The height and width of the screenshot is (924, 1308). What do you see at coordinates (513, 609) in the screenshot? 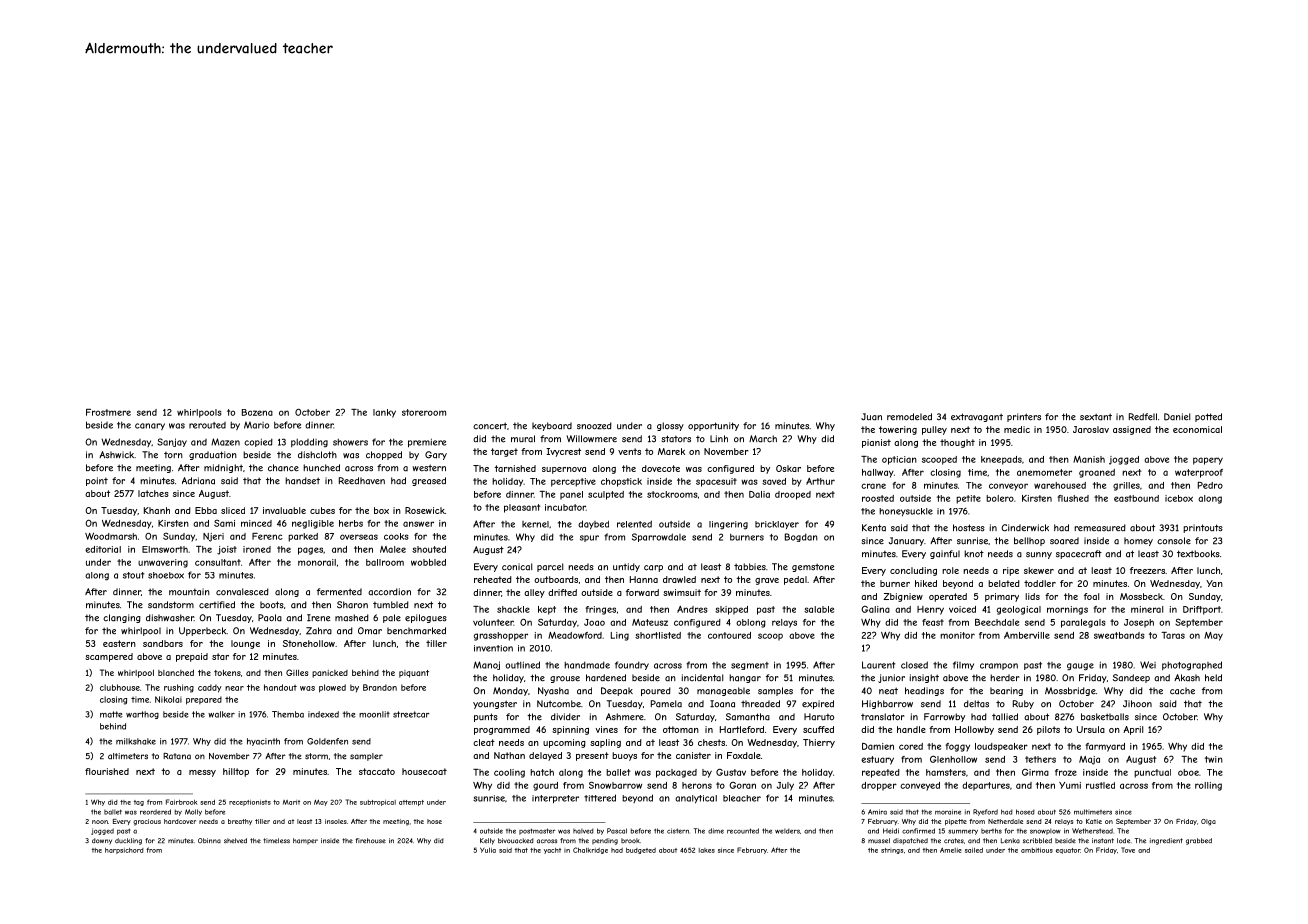
I see `shackle` at bounding box center [513, 609].
